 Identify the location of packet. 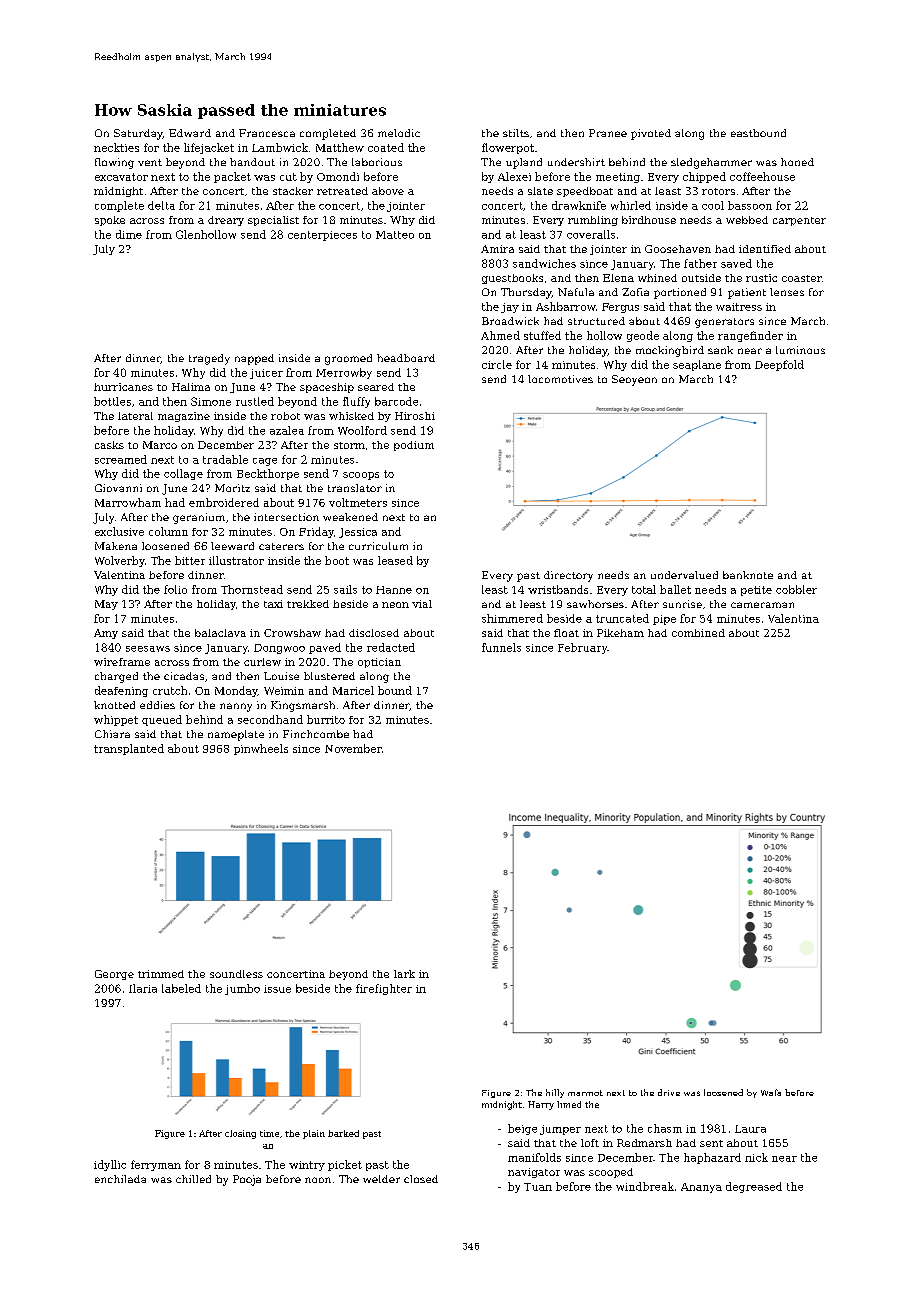
(232, 177).
